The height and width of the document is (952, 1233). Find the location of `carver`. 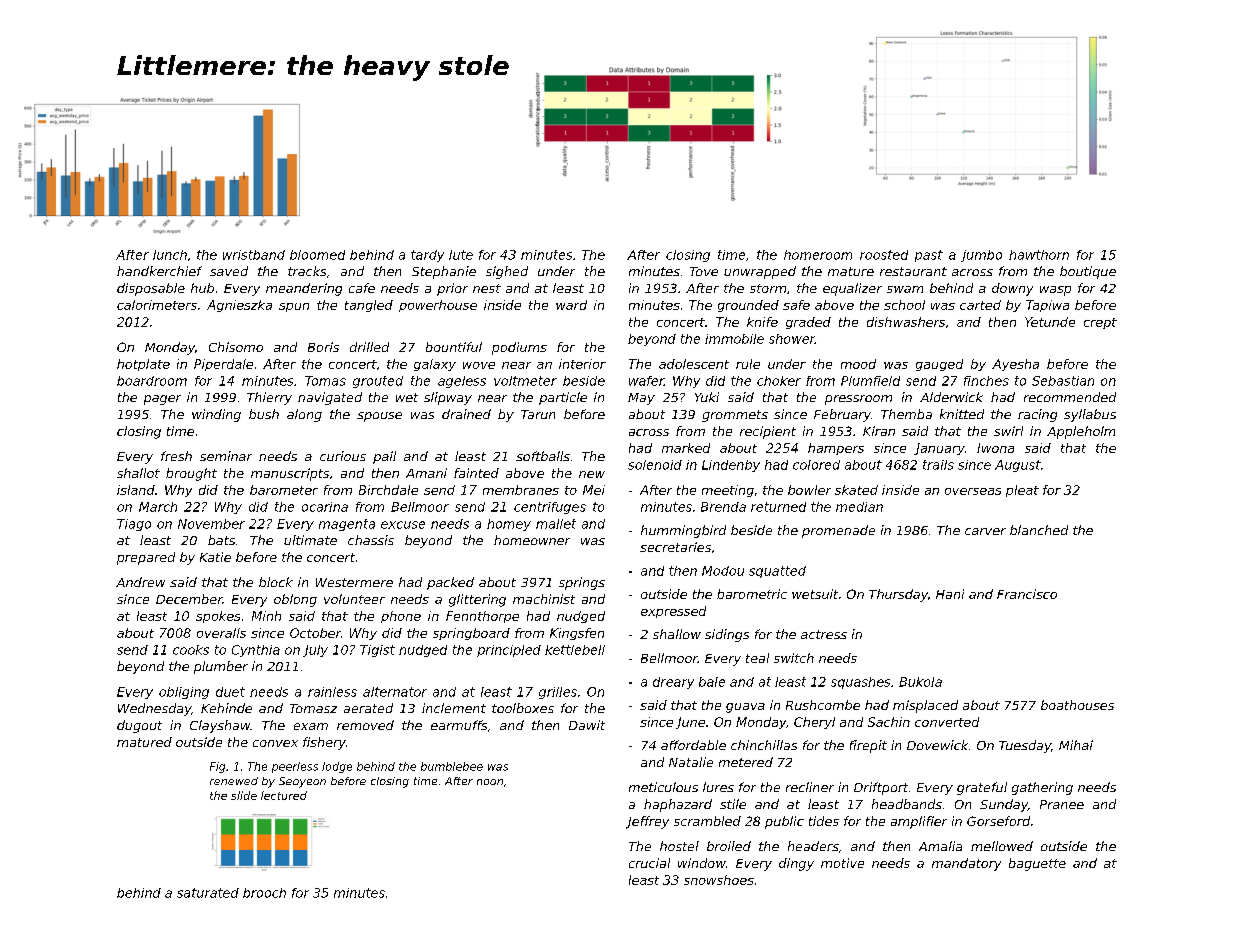

carver is located at coordinates (985, 531).
